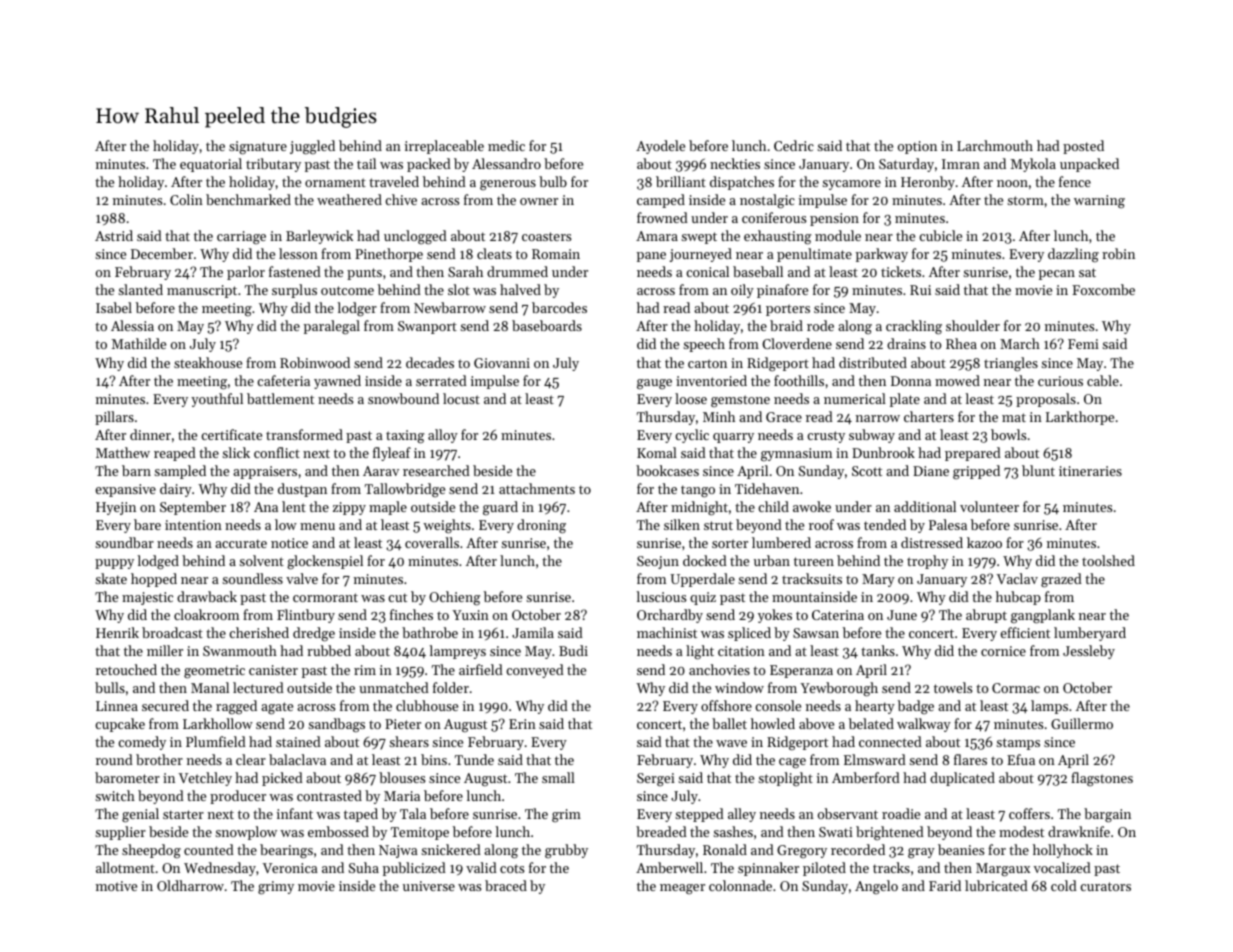 Image resolution: width=1233 pixels, height=952 pixels. I want to click on gauge, so click(654, 384).
